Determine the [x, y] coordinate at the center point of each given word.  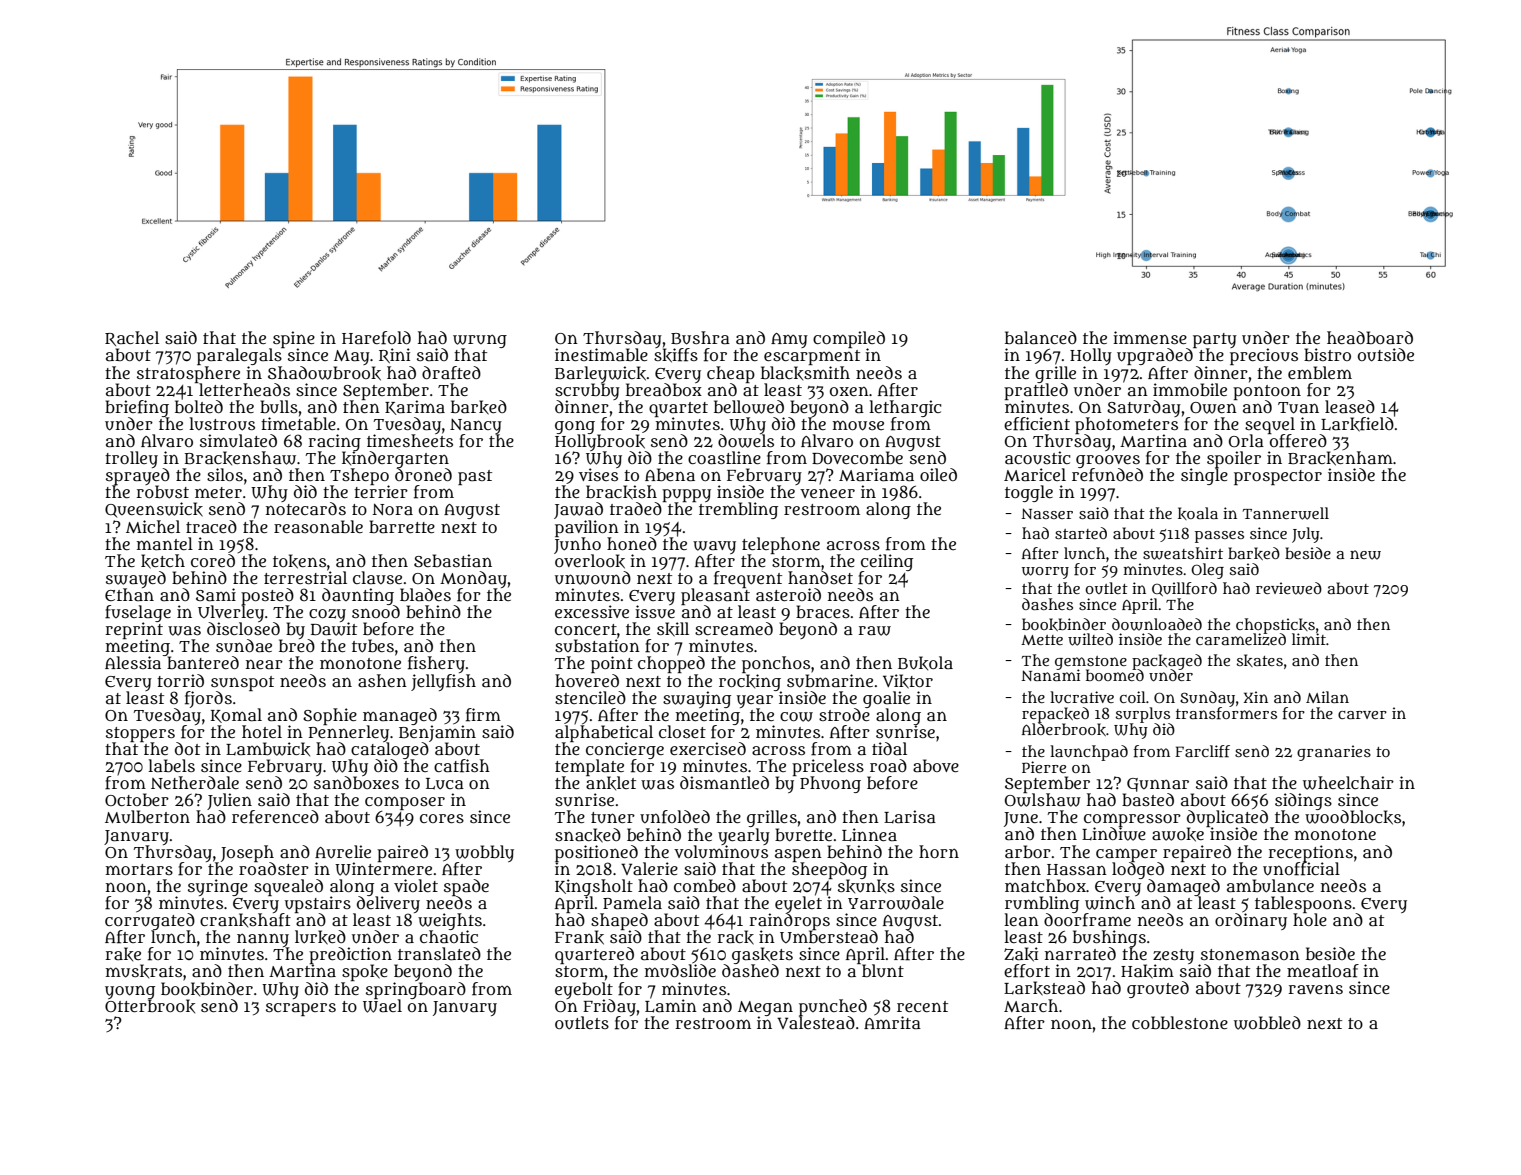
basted [1148, 799]
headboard [1370, 337]
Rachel [132, 338]
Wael [382, 1006]
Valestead [816, 1022]
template [589, 767]
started [1081, 533]
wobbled [1267, 1023]
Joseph [247, 853]
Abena [670, 474]
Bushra [700, 338]
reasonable [318, 526]
